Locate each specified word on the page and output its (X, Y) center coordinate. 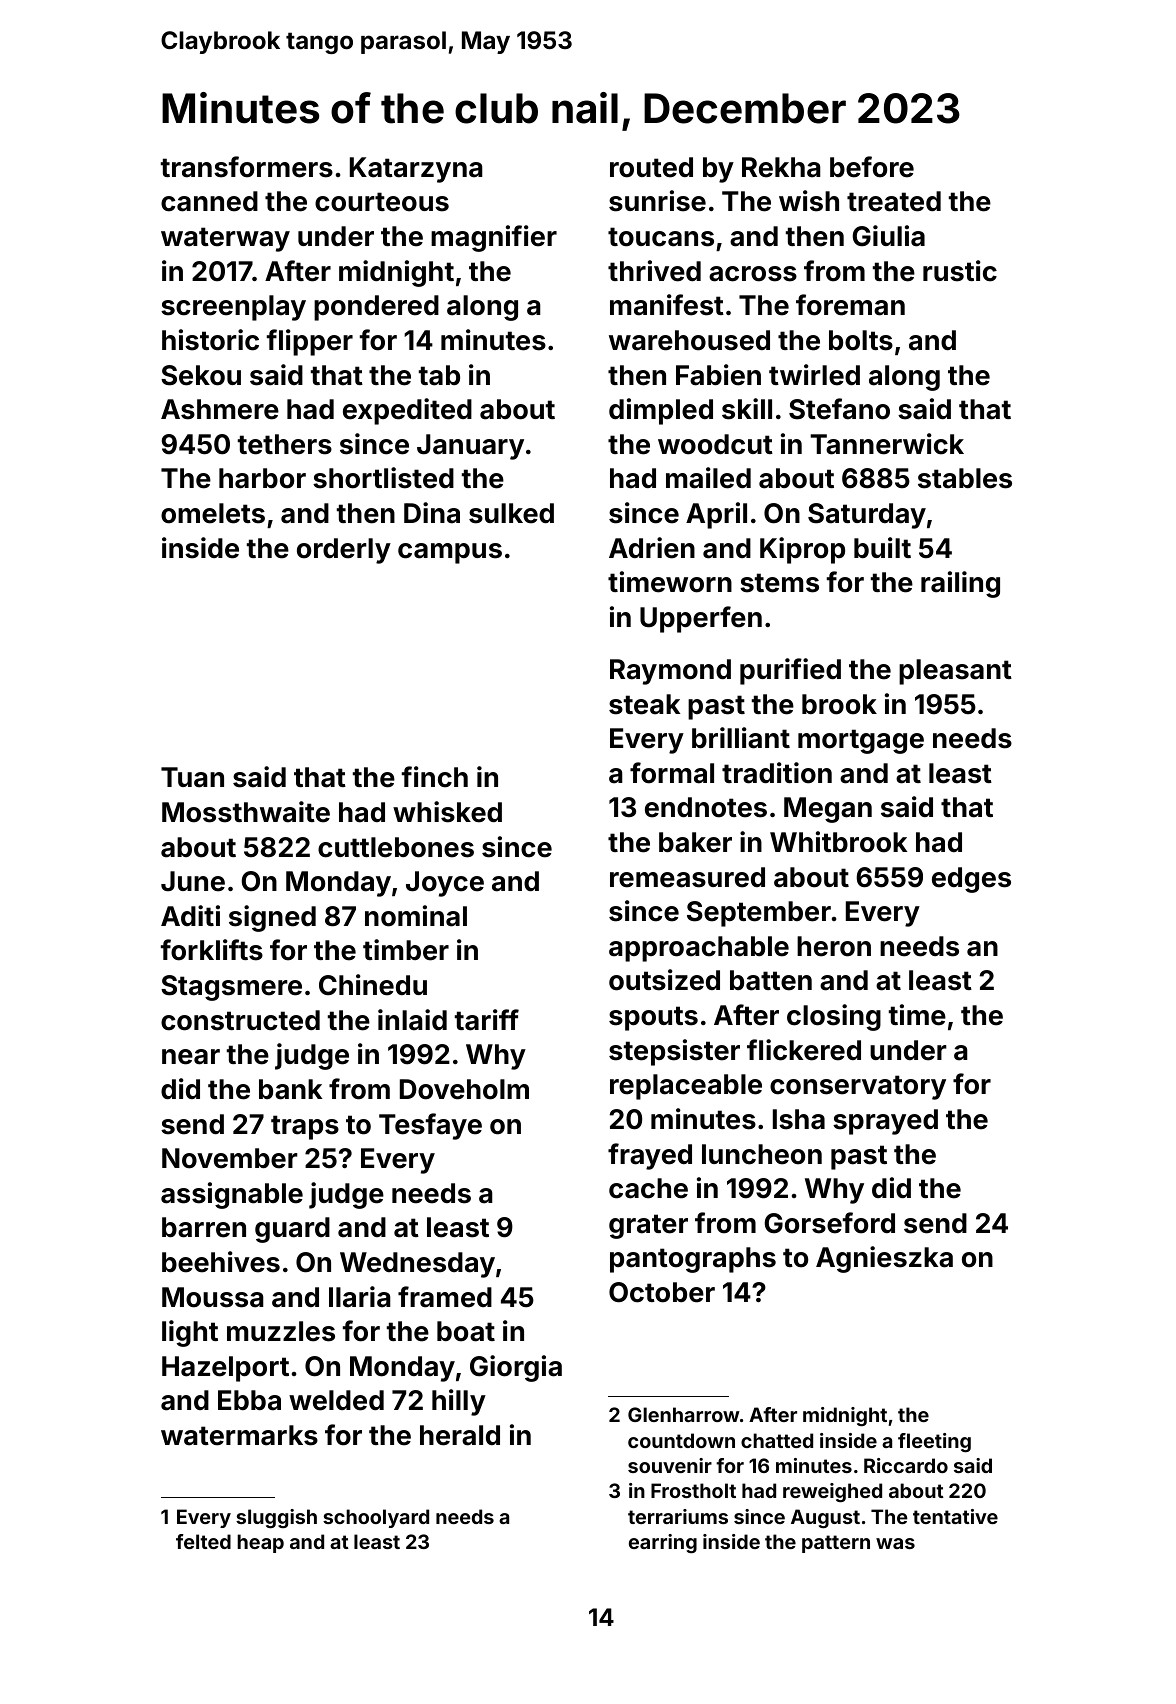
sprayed (885, 1122)
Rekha (781, 167)
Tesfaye (430, 1126)
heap (260, 1543)
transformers (247, 167)
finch (435, 777)
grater (648, 1226)
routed (651, 167)
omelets (213, 513)
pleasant (955, 672)
